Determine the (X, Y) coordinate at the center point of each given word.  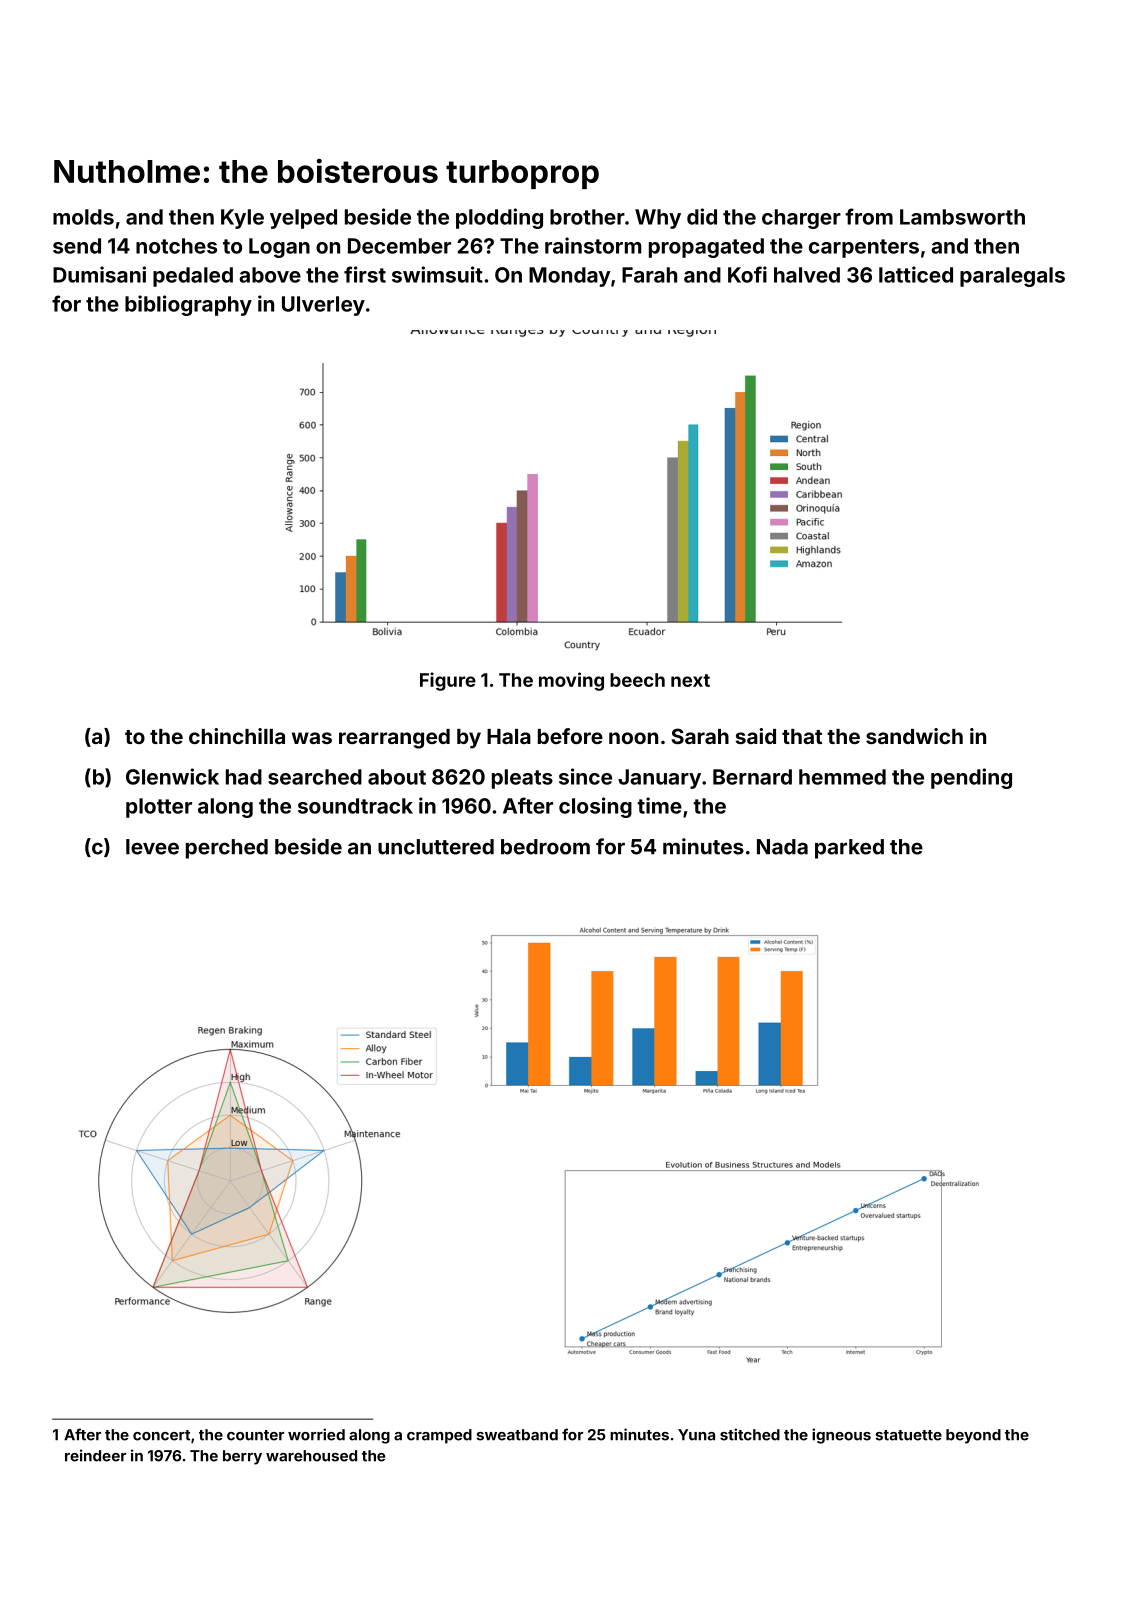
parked (849, 849)
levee (152, 847)
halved (807, 275)
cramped (439, 1436)
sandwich (914, 736)
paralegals (1012, 277)
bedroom (545, 847)
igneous (841, 1436)
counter (255, 1435)
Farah (649, 275)
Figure (448, 681)
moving (571, 681)
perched (227, 849)
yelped (303, 219)
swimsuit (437, 274)
